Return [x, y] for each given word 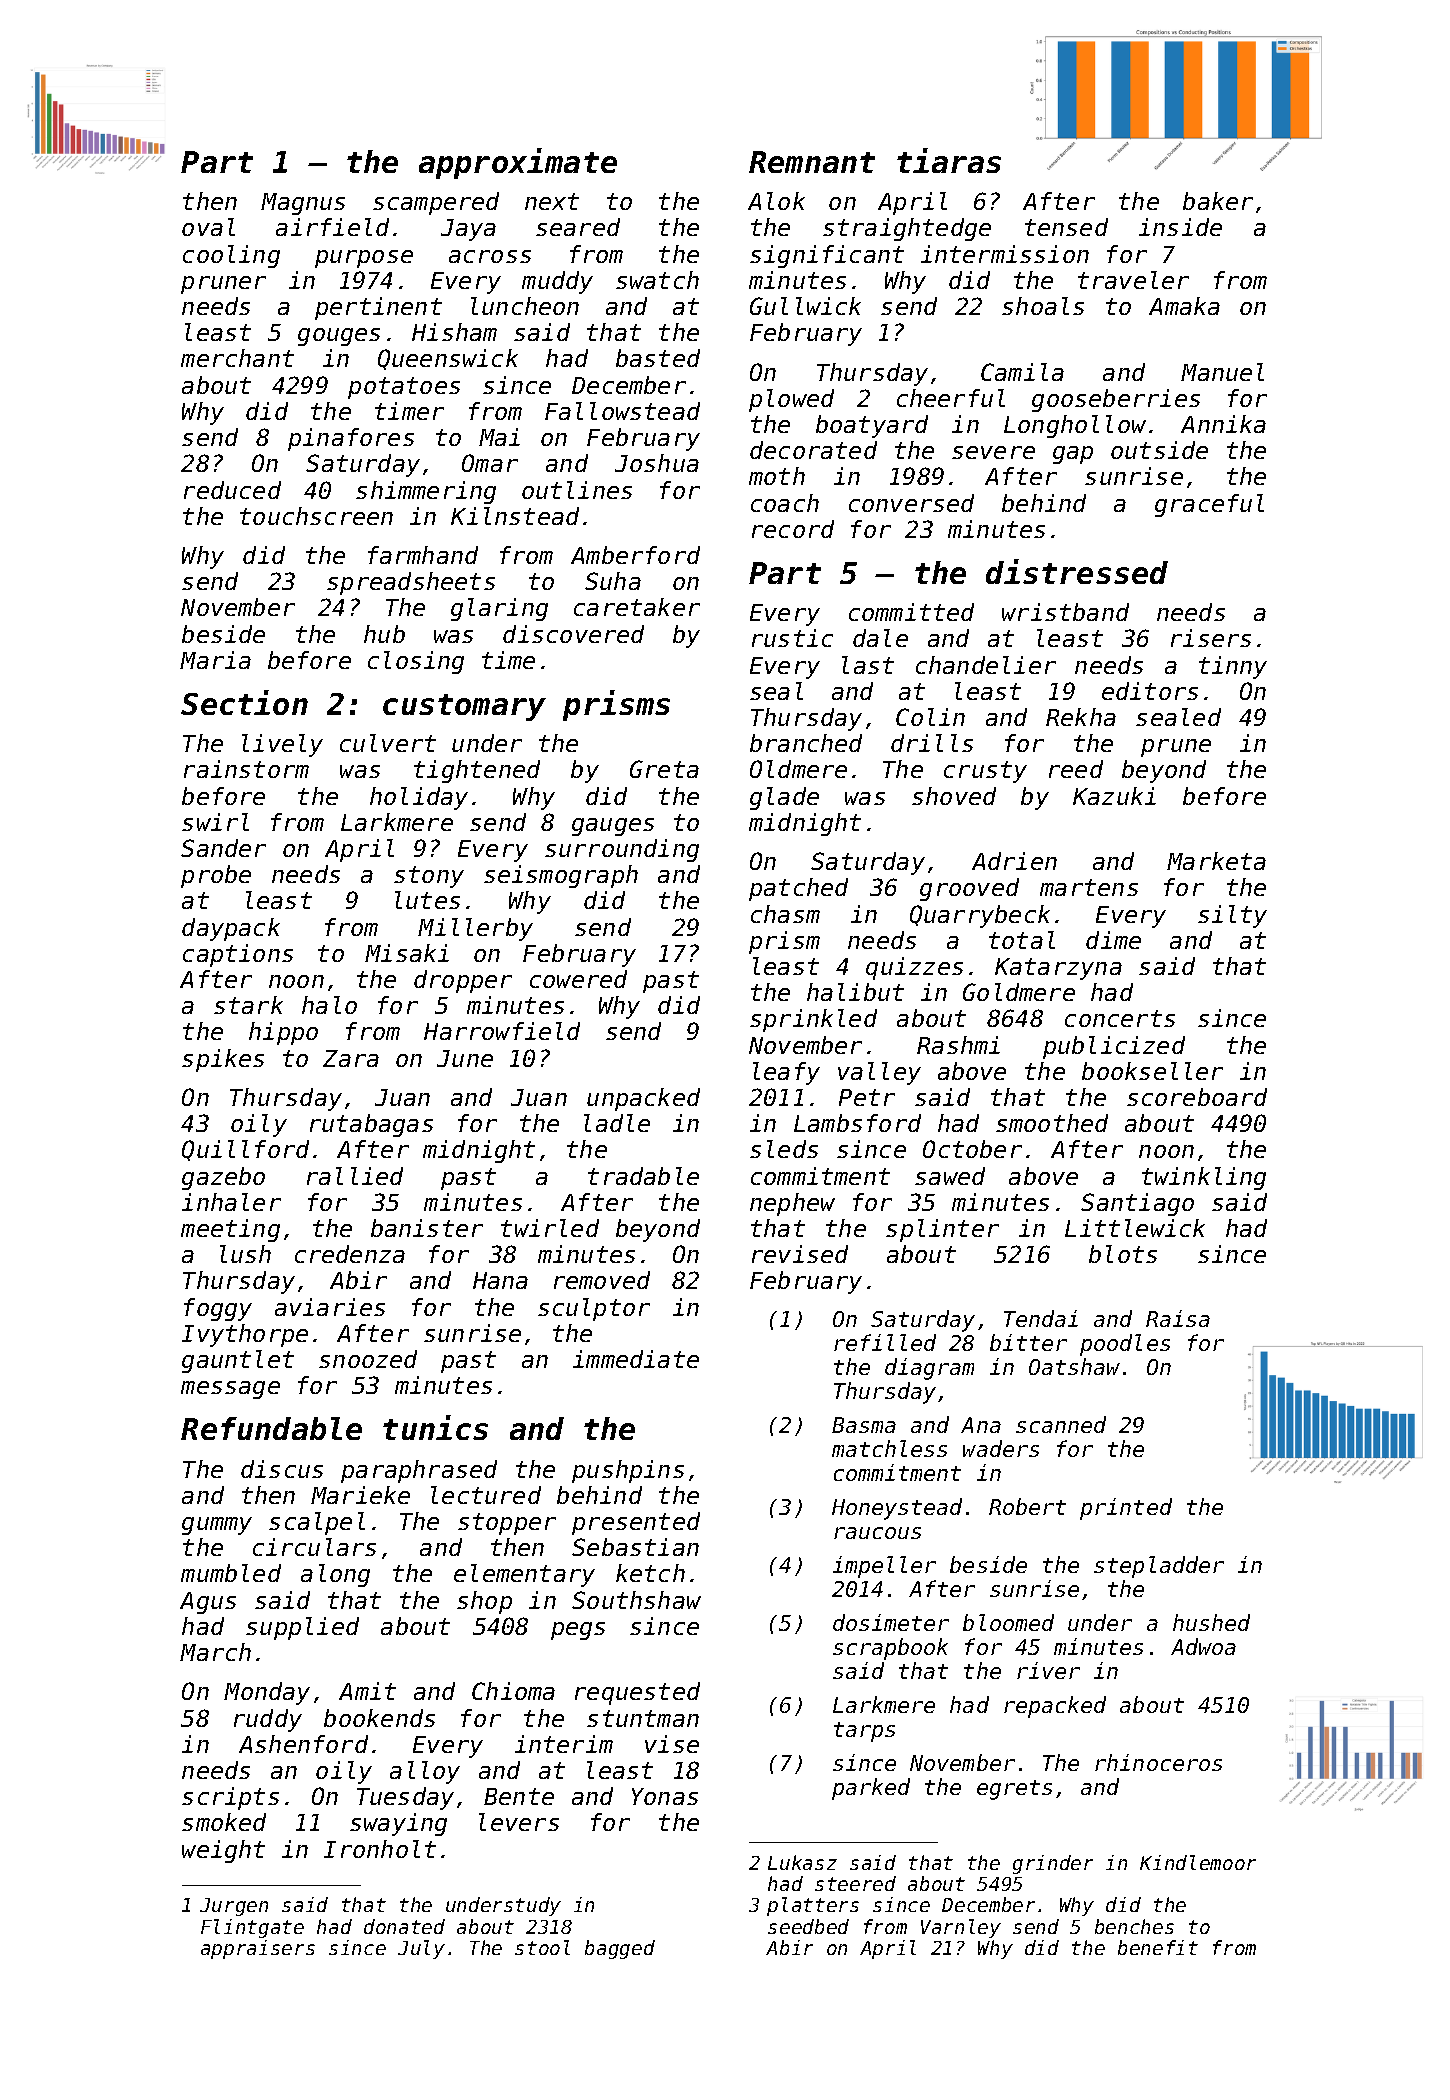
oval [208, 227]
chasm [785, 914]
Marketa [1216, 861]
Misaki [407, 953]
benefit [1158, 1947]
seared [578, 227]
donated [404, 1926]
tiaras [949, 160]
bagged [620, 1949]
